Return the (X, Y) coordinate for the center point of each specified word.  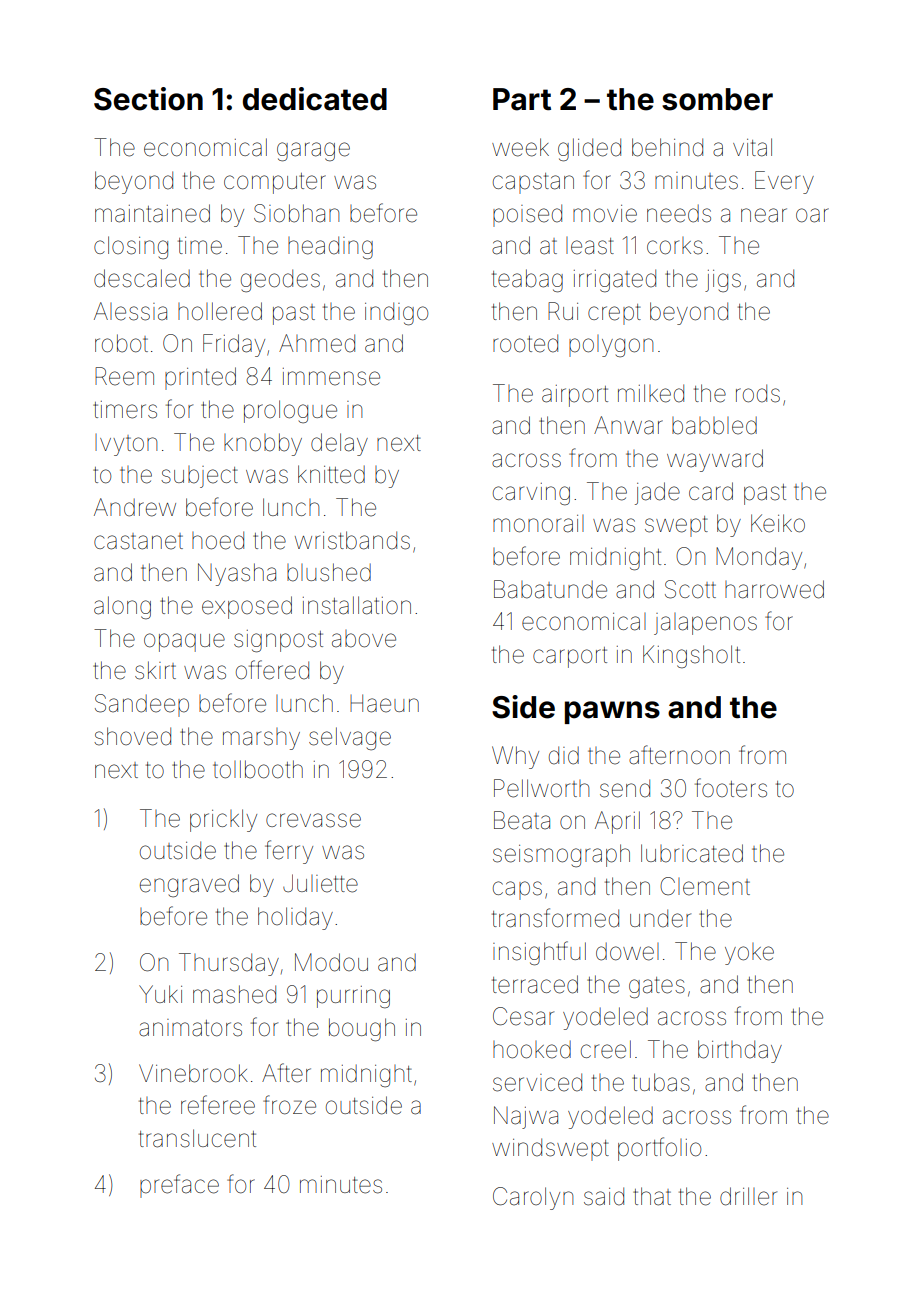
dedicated (315, 99)
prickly (223, 820)
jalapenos (705, 624)
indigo (396, 313)
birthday (740, 1051)
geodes (280, 280)
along (122, 607)
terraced (535, 984)
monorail (538, 524)
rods (758, 393)
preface (179, 1186)
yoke (749, 954)
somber (717, 99)
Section (148, 99)
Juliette (320, 883)
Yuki (160, 994)
